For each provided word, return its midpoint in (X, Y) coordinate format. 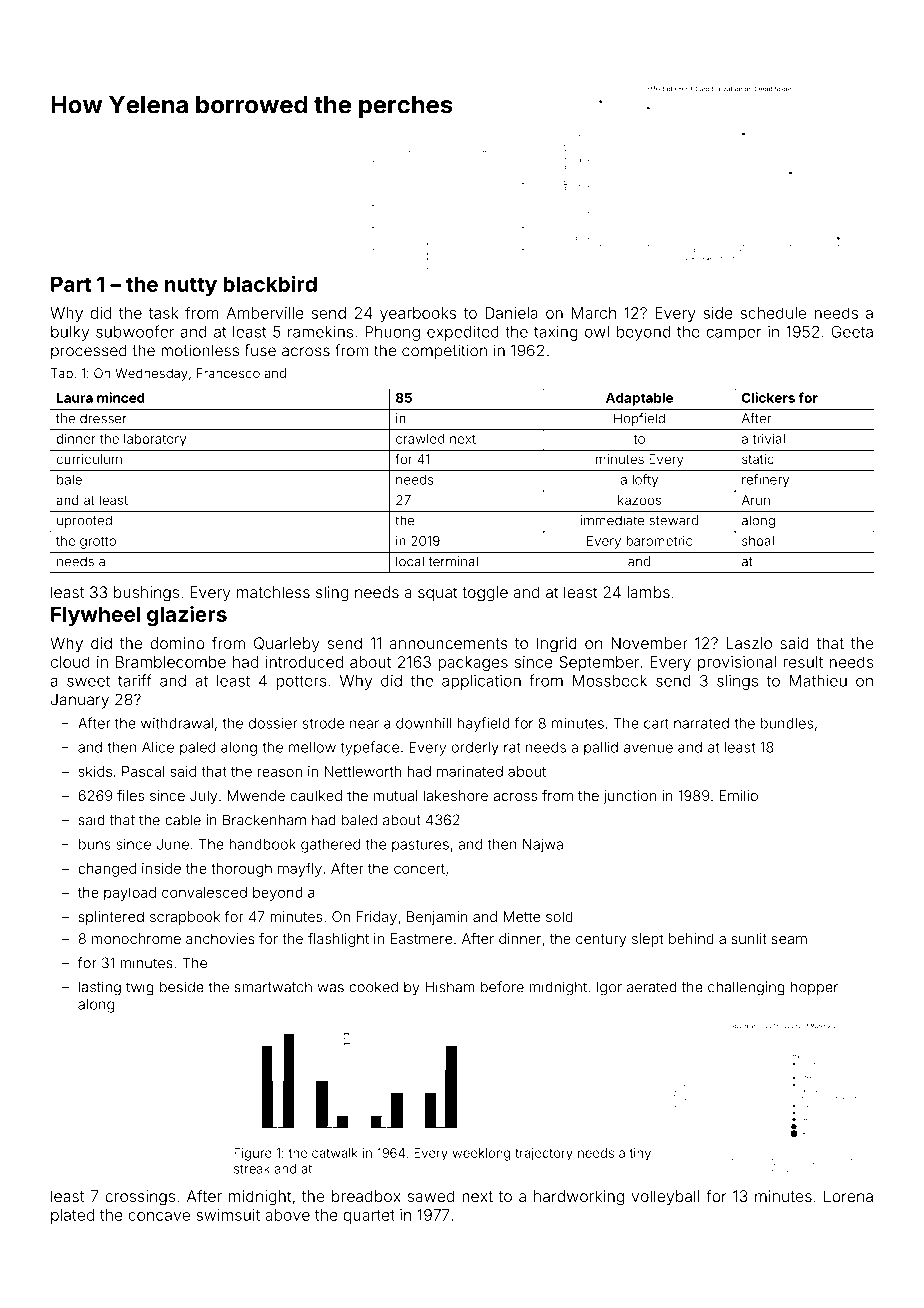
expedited (463, 333)
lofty (645, 480)
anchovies (220, 938)
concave (159, 1216)
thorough (241, 870)
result (803, 662)
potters (302, 682)
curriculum (89, 459)
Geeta (852, 332)
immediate (613, 520)
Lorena (848, 1196)
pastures (420, 846)
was (330, 988)
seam (789, 940)
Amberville (265, 313)
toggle (485, 594)
